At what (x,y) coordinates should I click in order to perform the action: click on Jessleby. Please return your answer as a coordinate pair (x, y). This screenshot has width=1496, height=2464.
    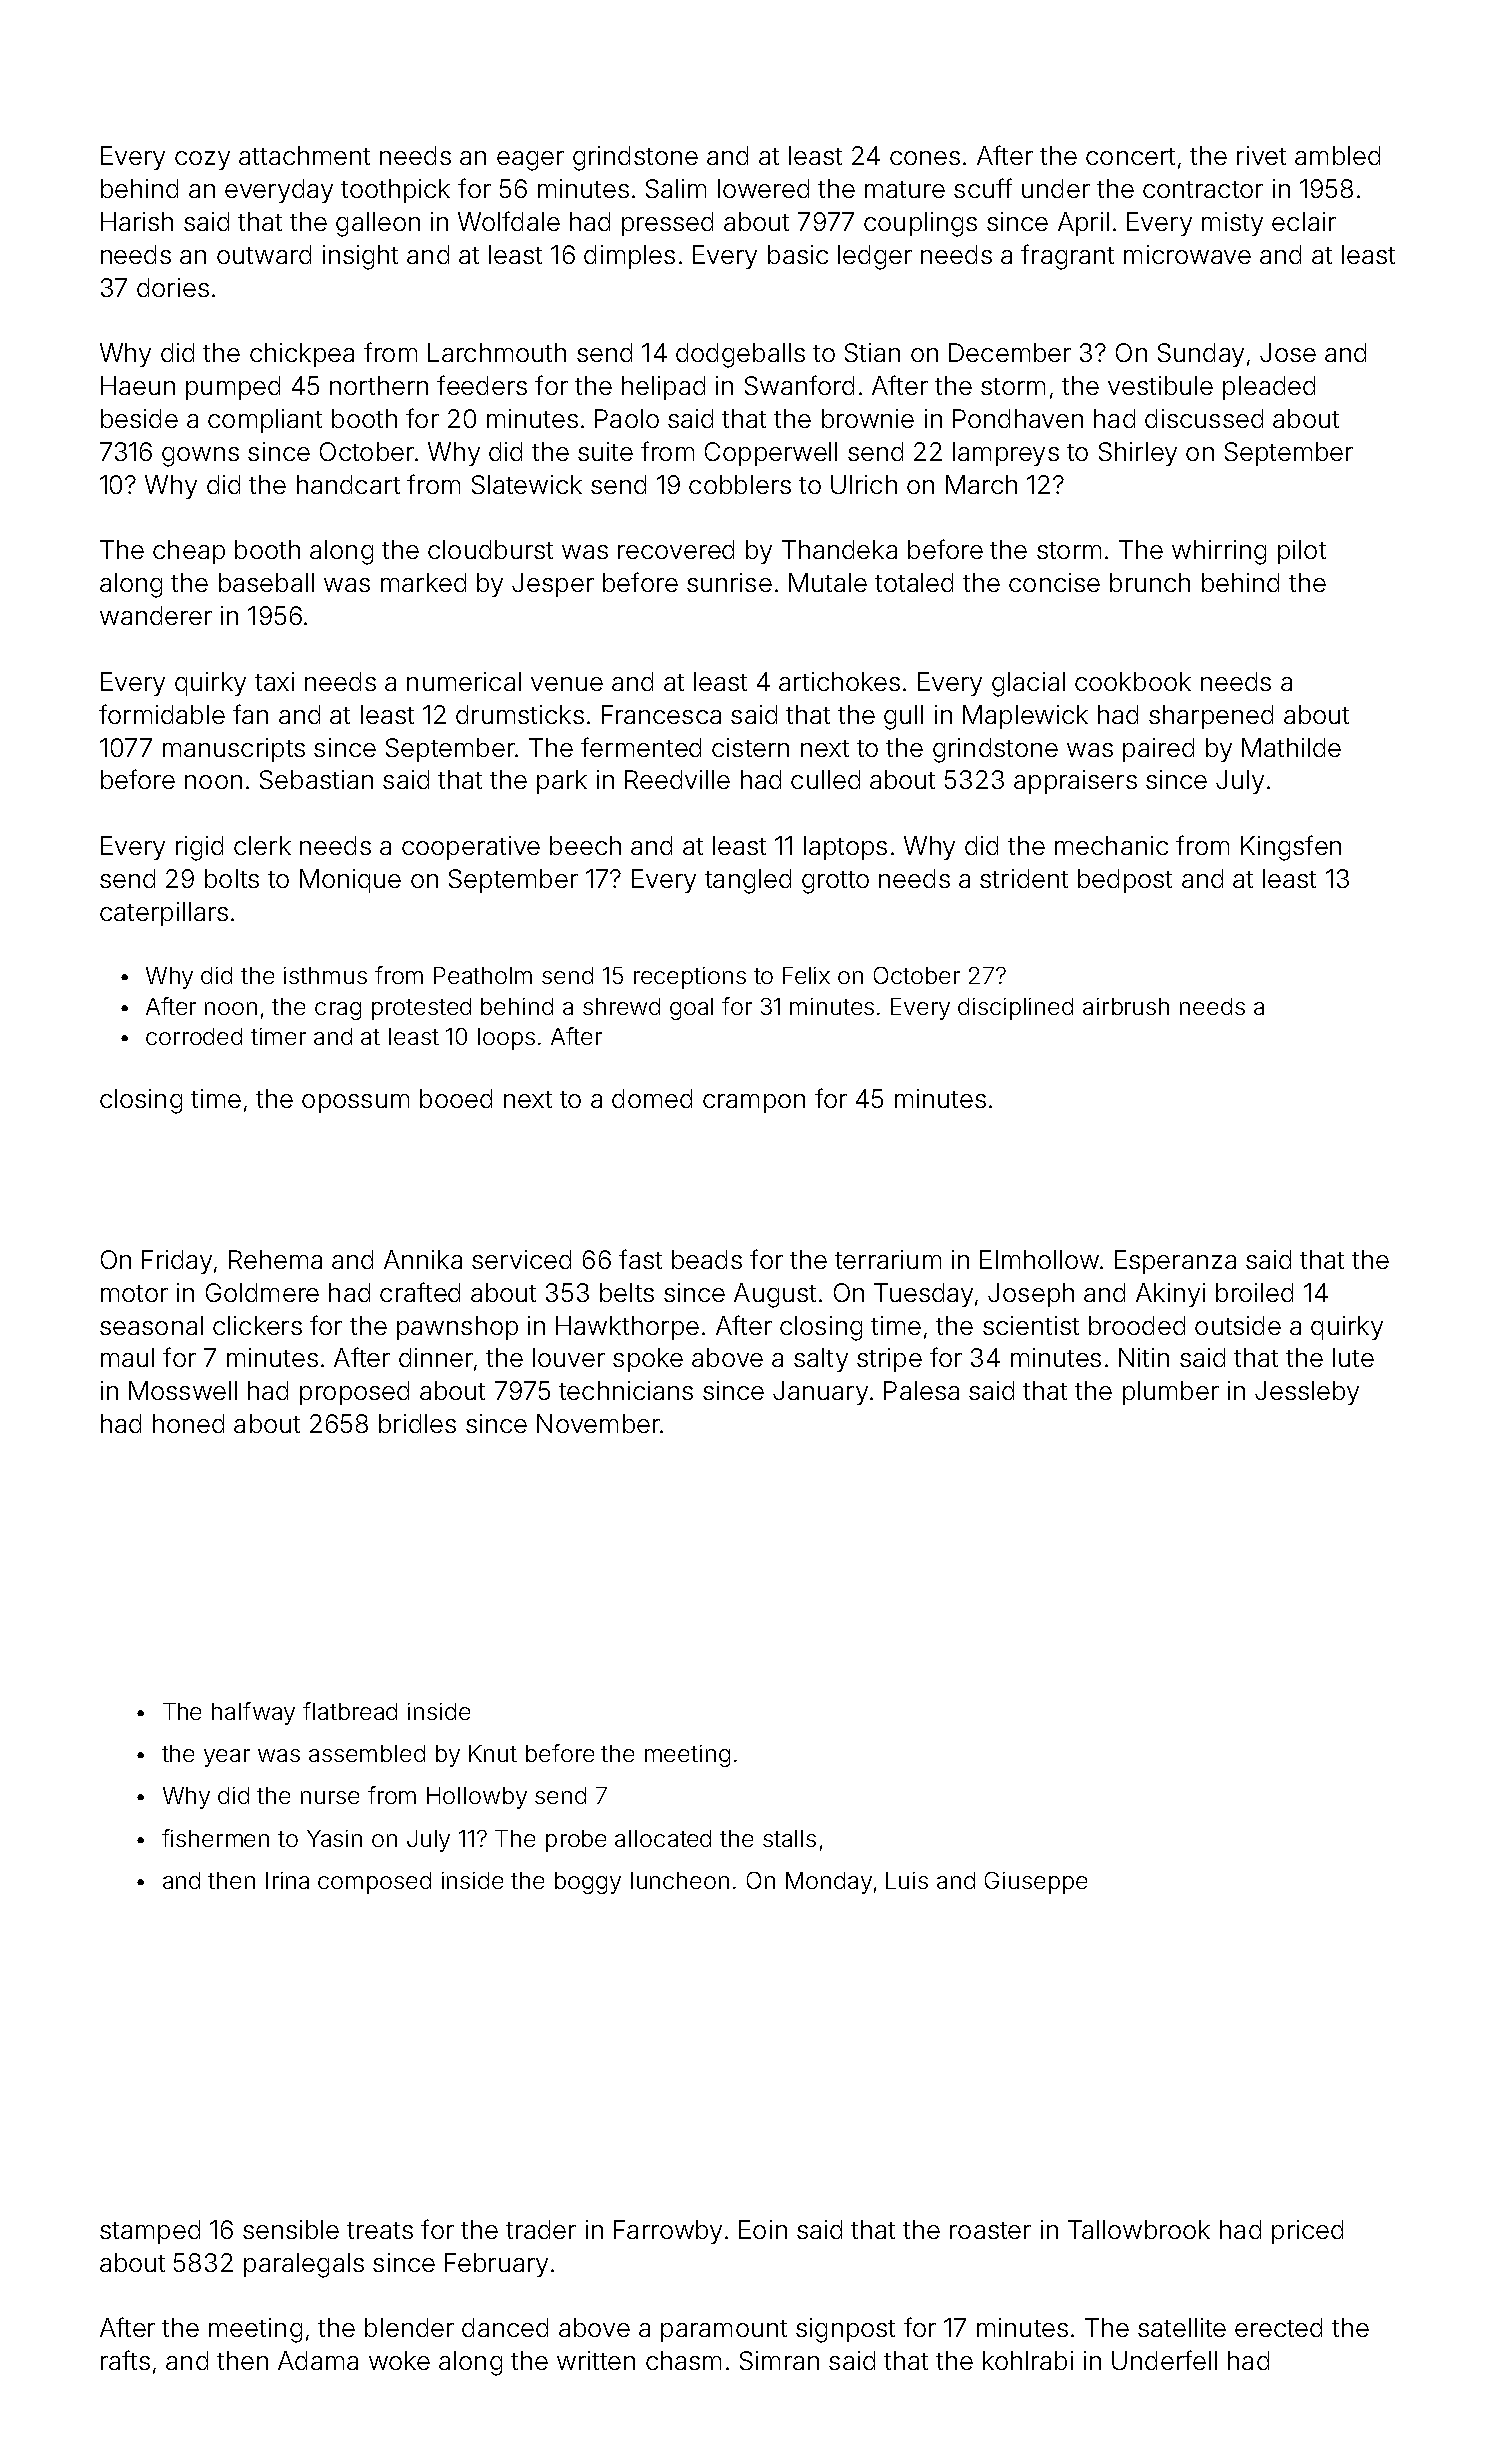
    Looking at the image, I should click on (1307, 1393).
